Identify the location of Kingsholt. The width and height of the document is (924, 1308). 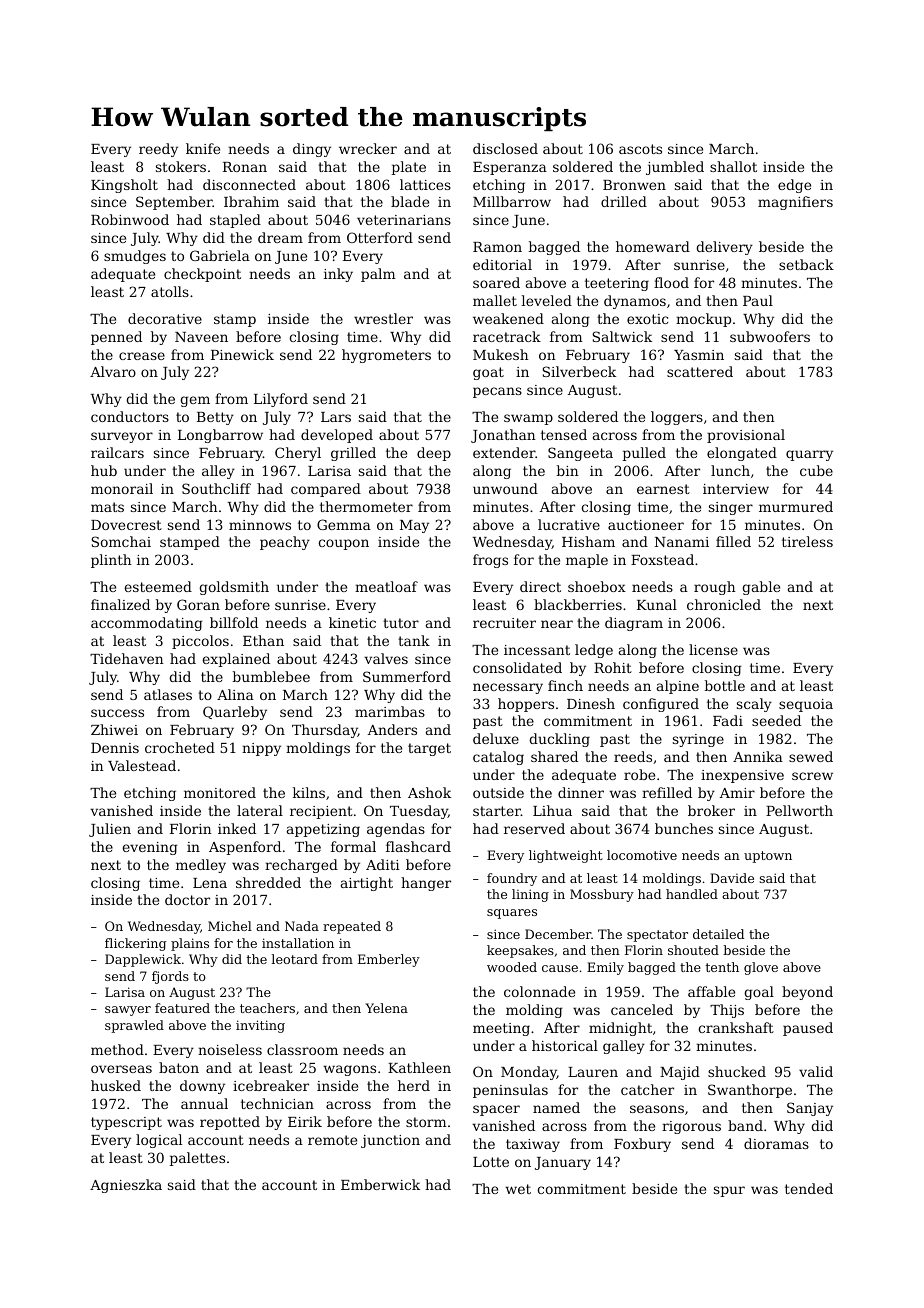
(124, 186).
